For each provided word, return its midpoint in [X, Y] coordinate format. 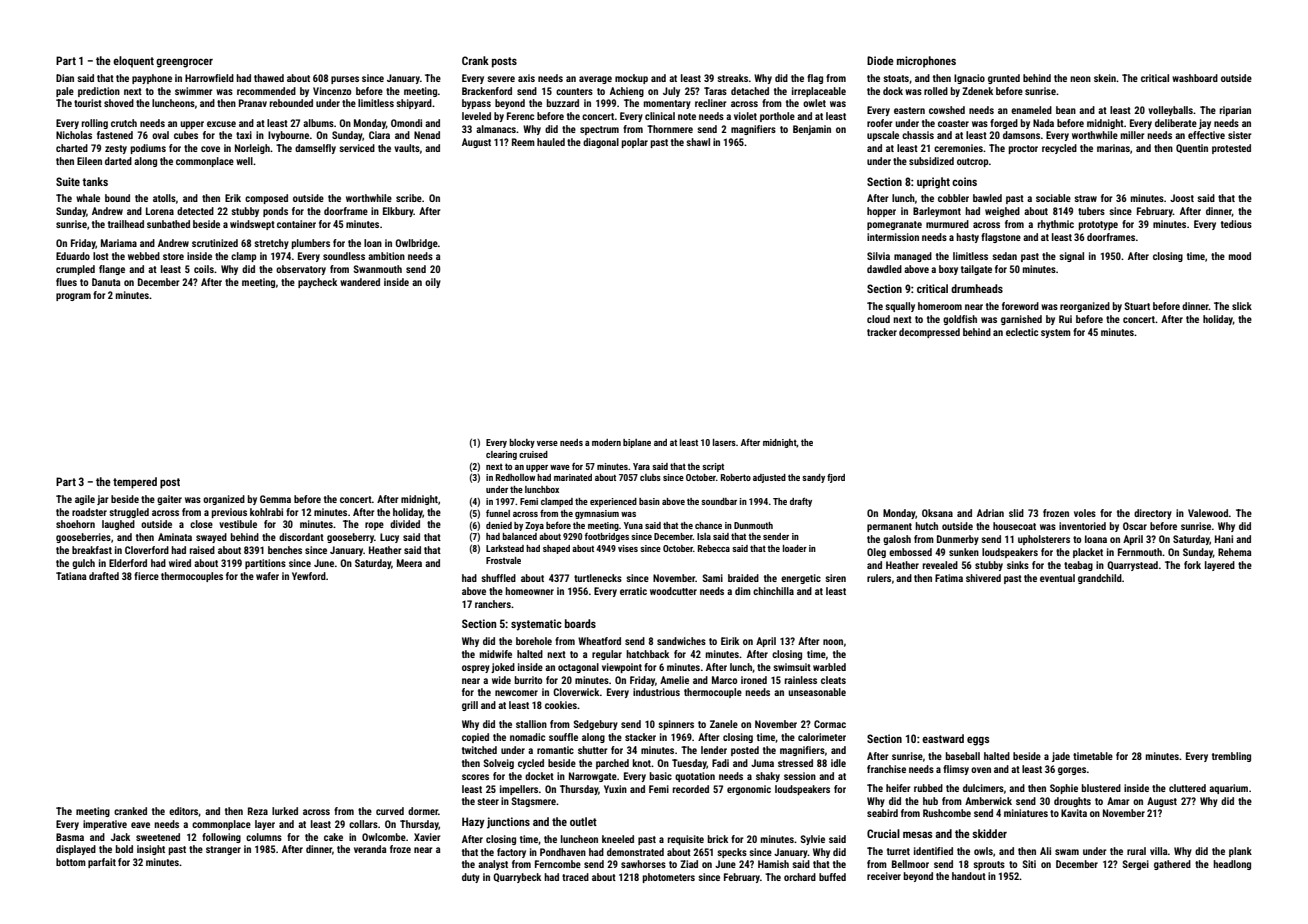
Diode [880, 60]
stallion [531, 724]
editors [184, 812]
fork [1192, 565]
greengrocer [184, 63]
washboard [1195, 78]
